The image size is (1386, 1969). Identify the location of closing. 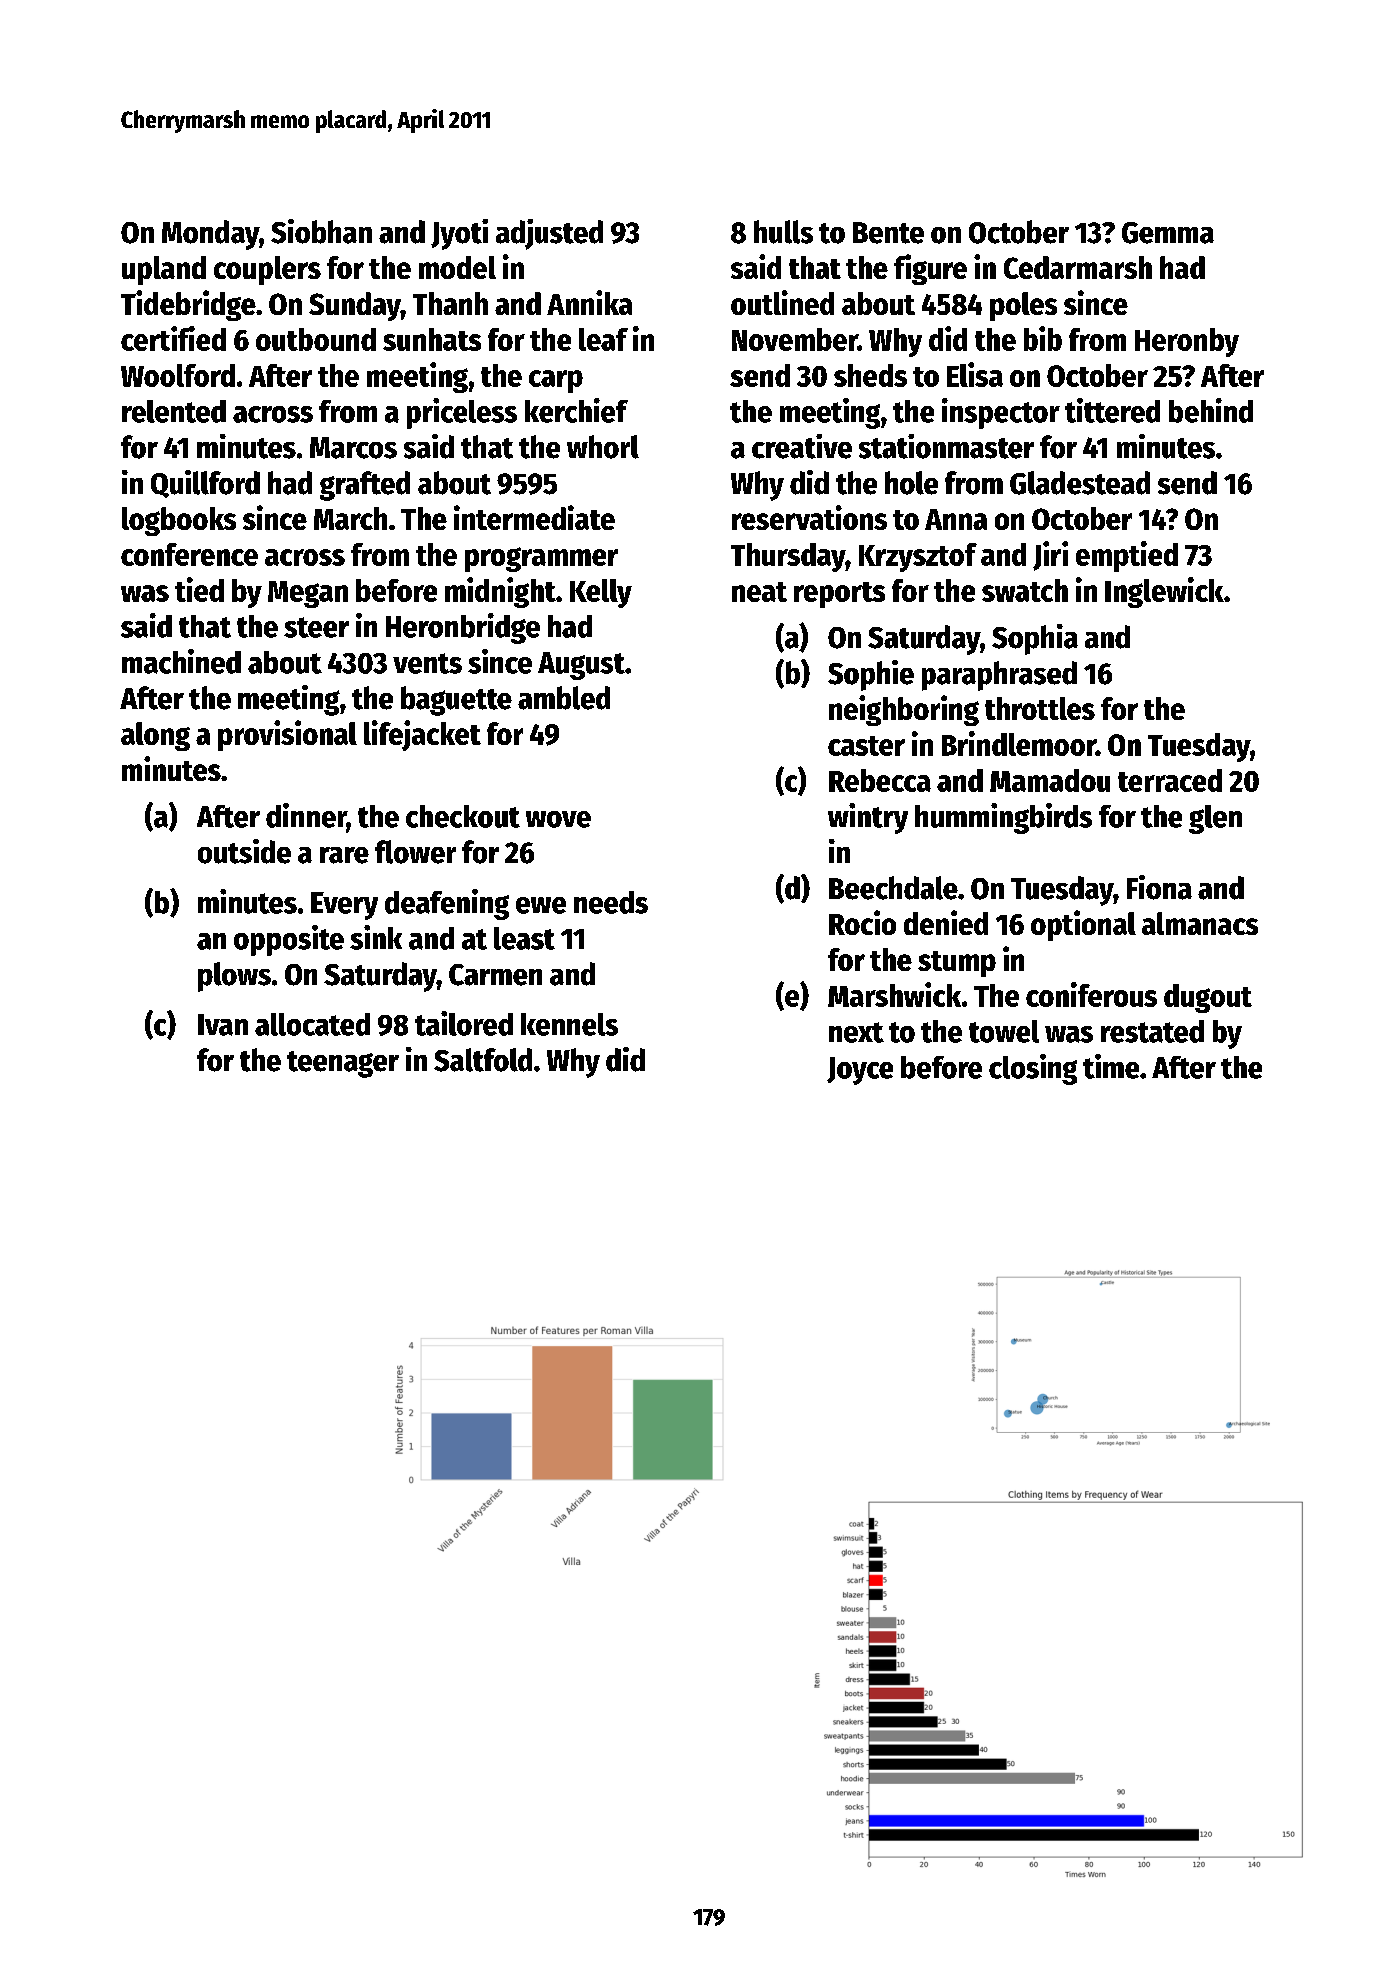
(1033, 1069).
